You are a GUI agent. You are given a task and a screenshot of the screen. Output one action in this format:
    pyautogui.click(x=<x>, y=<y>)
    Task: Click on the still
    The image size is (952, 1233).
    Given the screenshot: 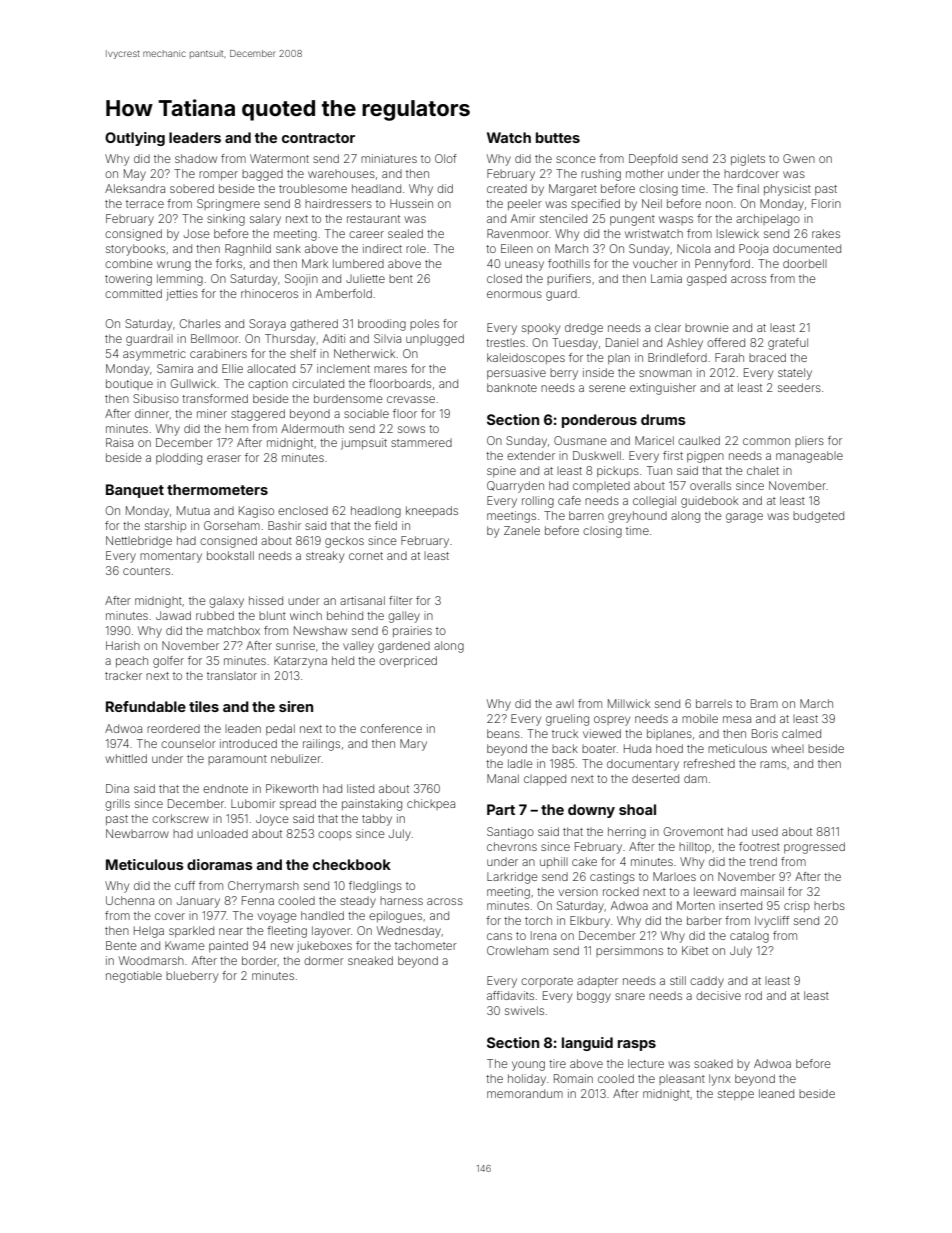 What is the action you would take?
    pyautogui.click(x=678, y=980)
